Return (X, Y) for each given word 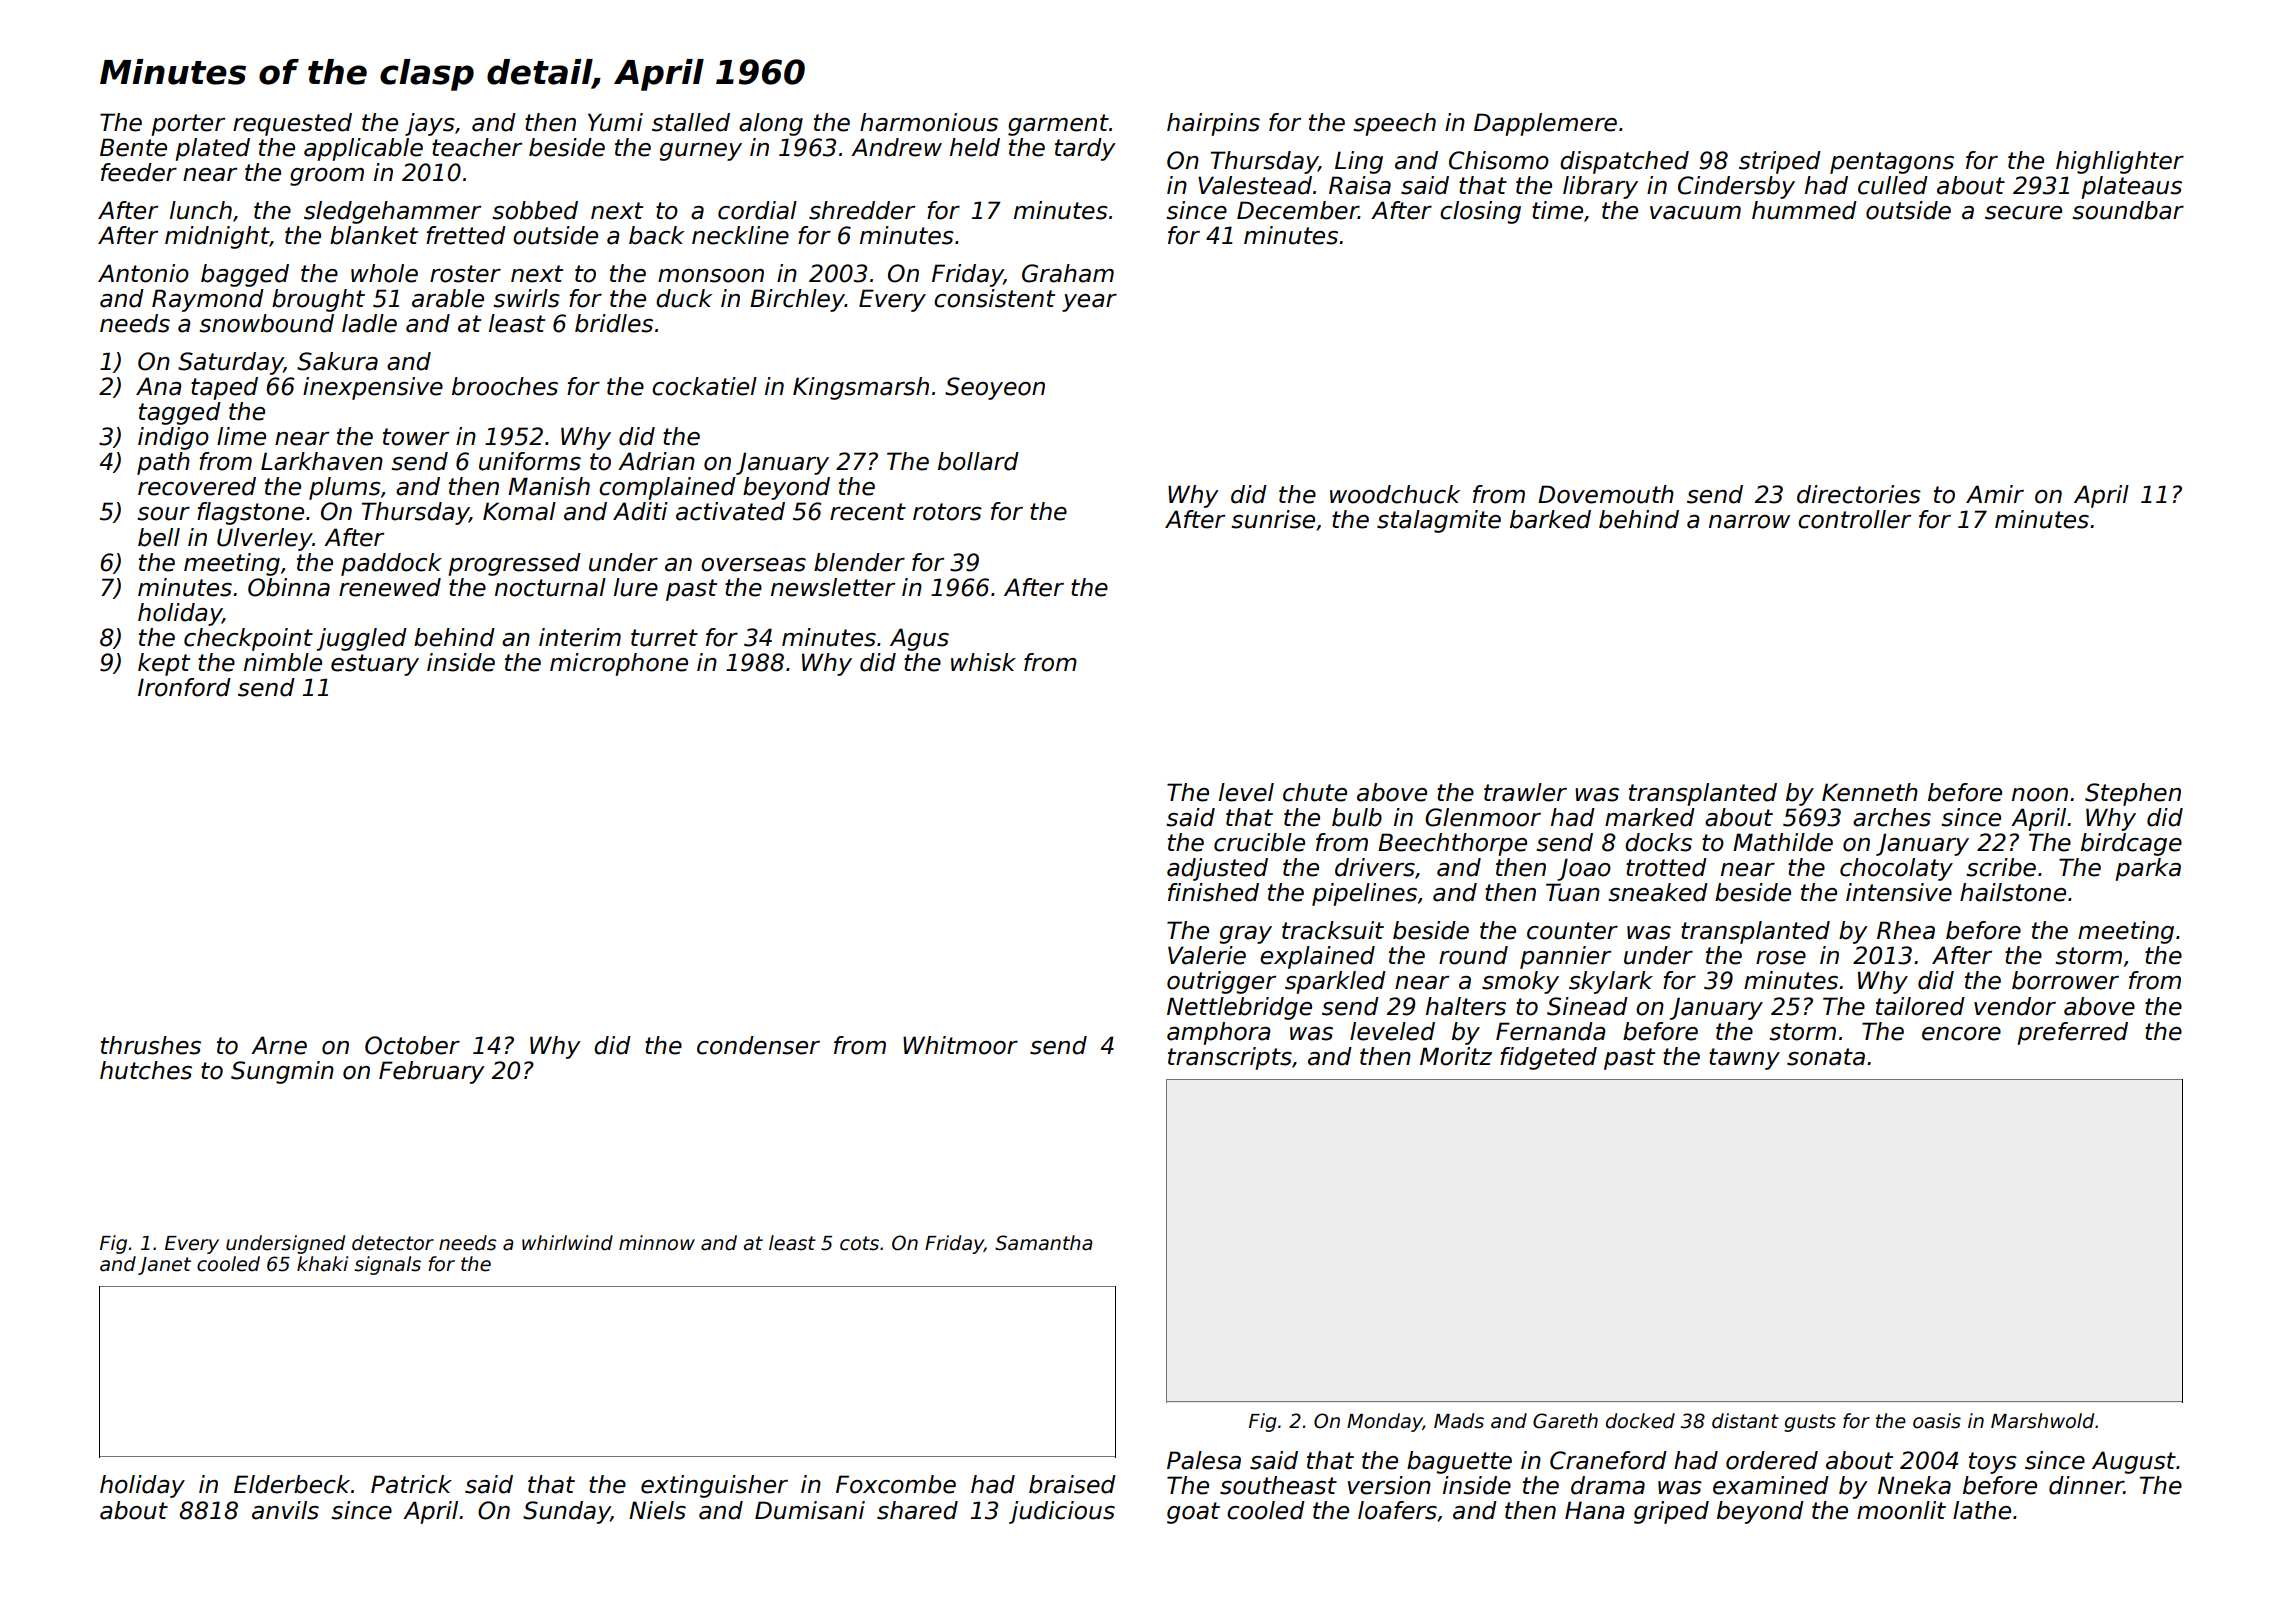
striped (1780, 162)
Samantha (1044, 1243)
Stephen (2133, 794)
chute (1315, 792)
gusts (1810, 1423)
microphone (619, 664)
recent (868, 512)
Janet (164, 1266)
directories (1859, 494)
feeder (139, 172)
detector (393, 1243)
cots (859, 1243)
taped (224, 388)
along (771, 124)
